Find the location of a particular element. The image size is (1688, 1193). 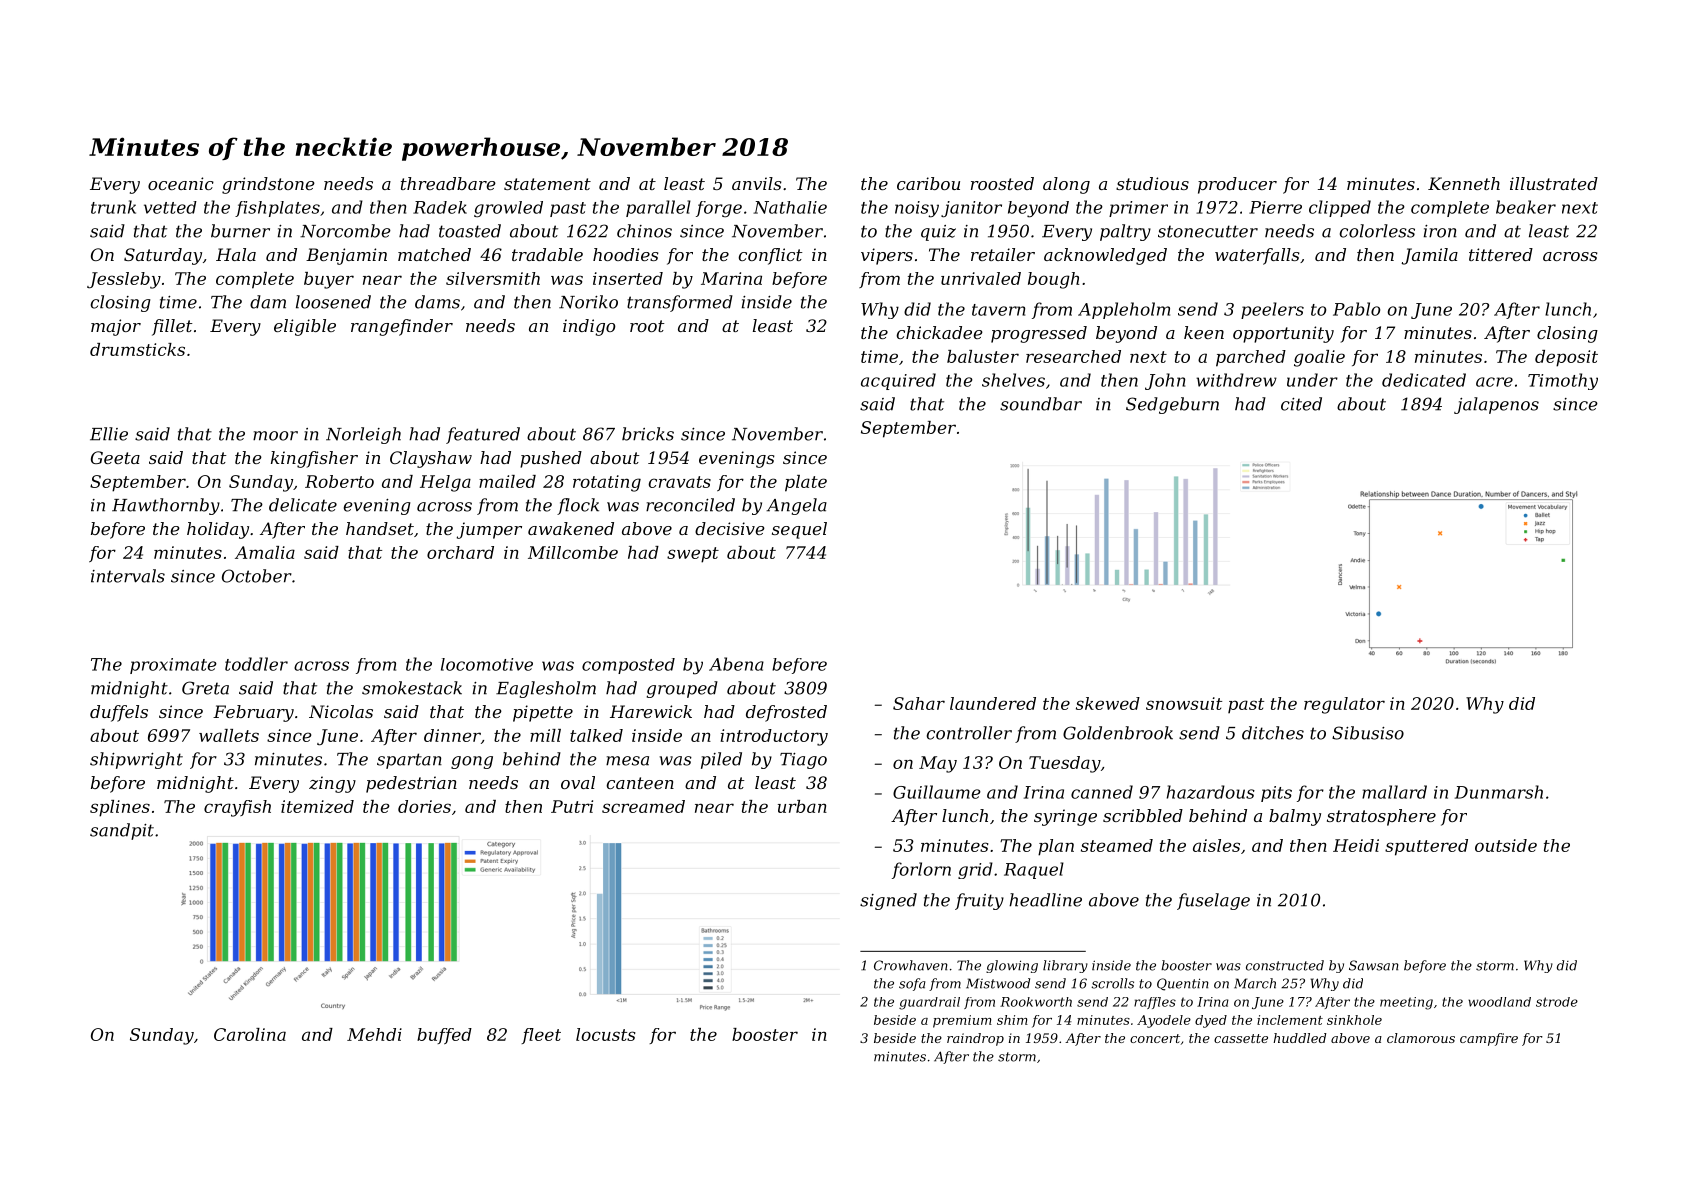

intervals is located at coordinates (128, 576).
